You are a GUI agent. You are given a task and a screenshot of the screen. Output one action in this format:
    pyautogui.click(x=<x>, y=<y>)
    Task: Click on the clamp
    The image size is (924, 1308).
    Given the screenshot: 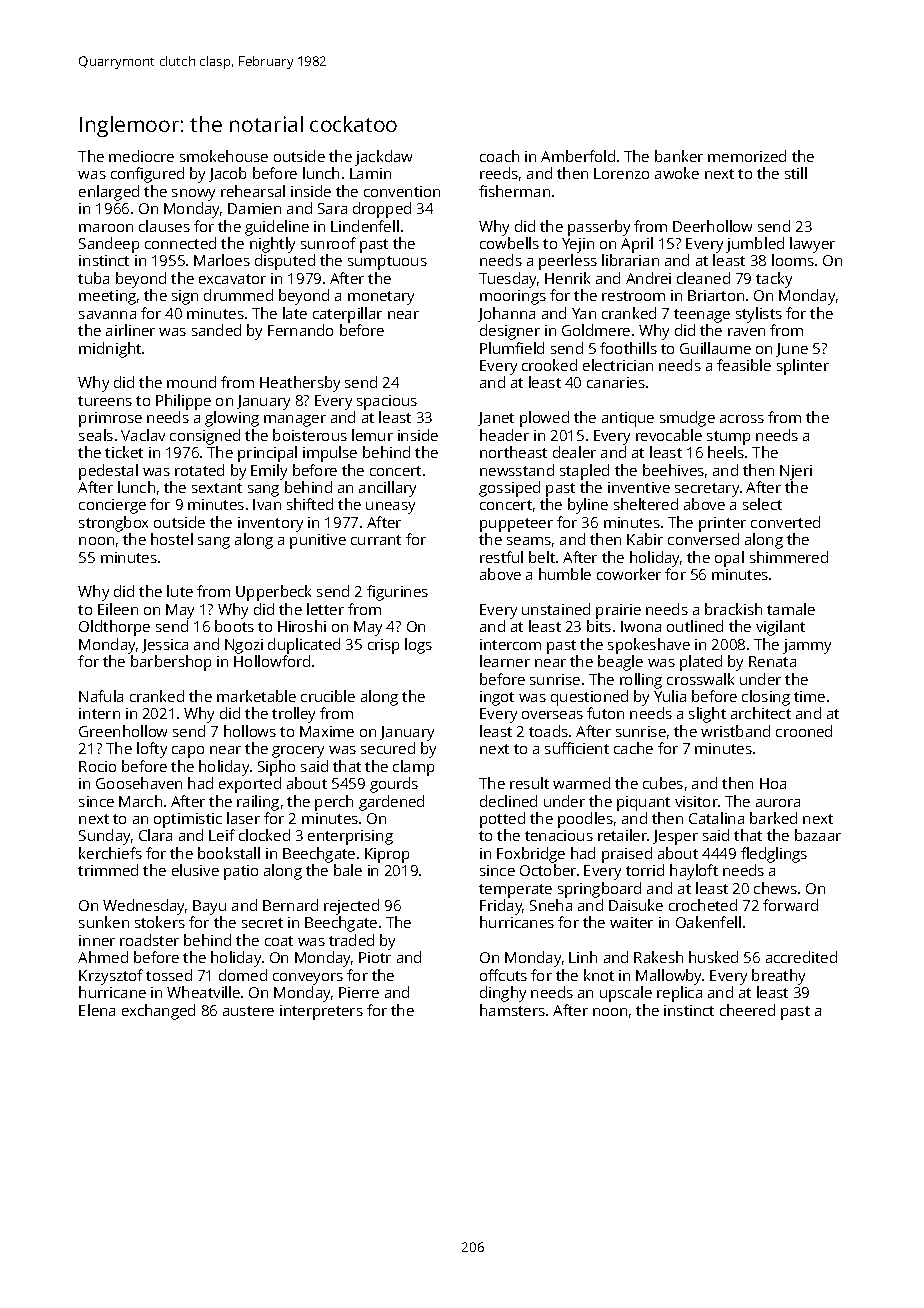 What is the action you would take?
    pyautogui.click(x=413, y=768)
